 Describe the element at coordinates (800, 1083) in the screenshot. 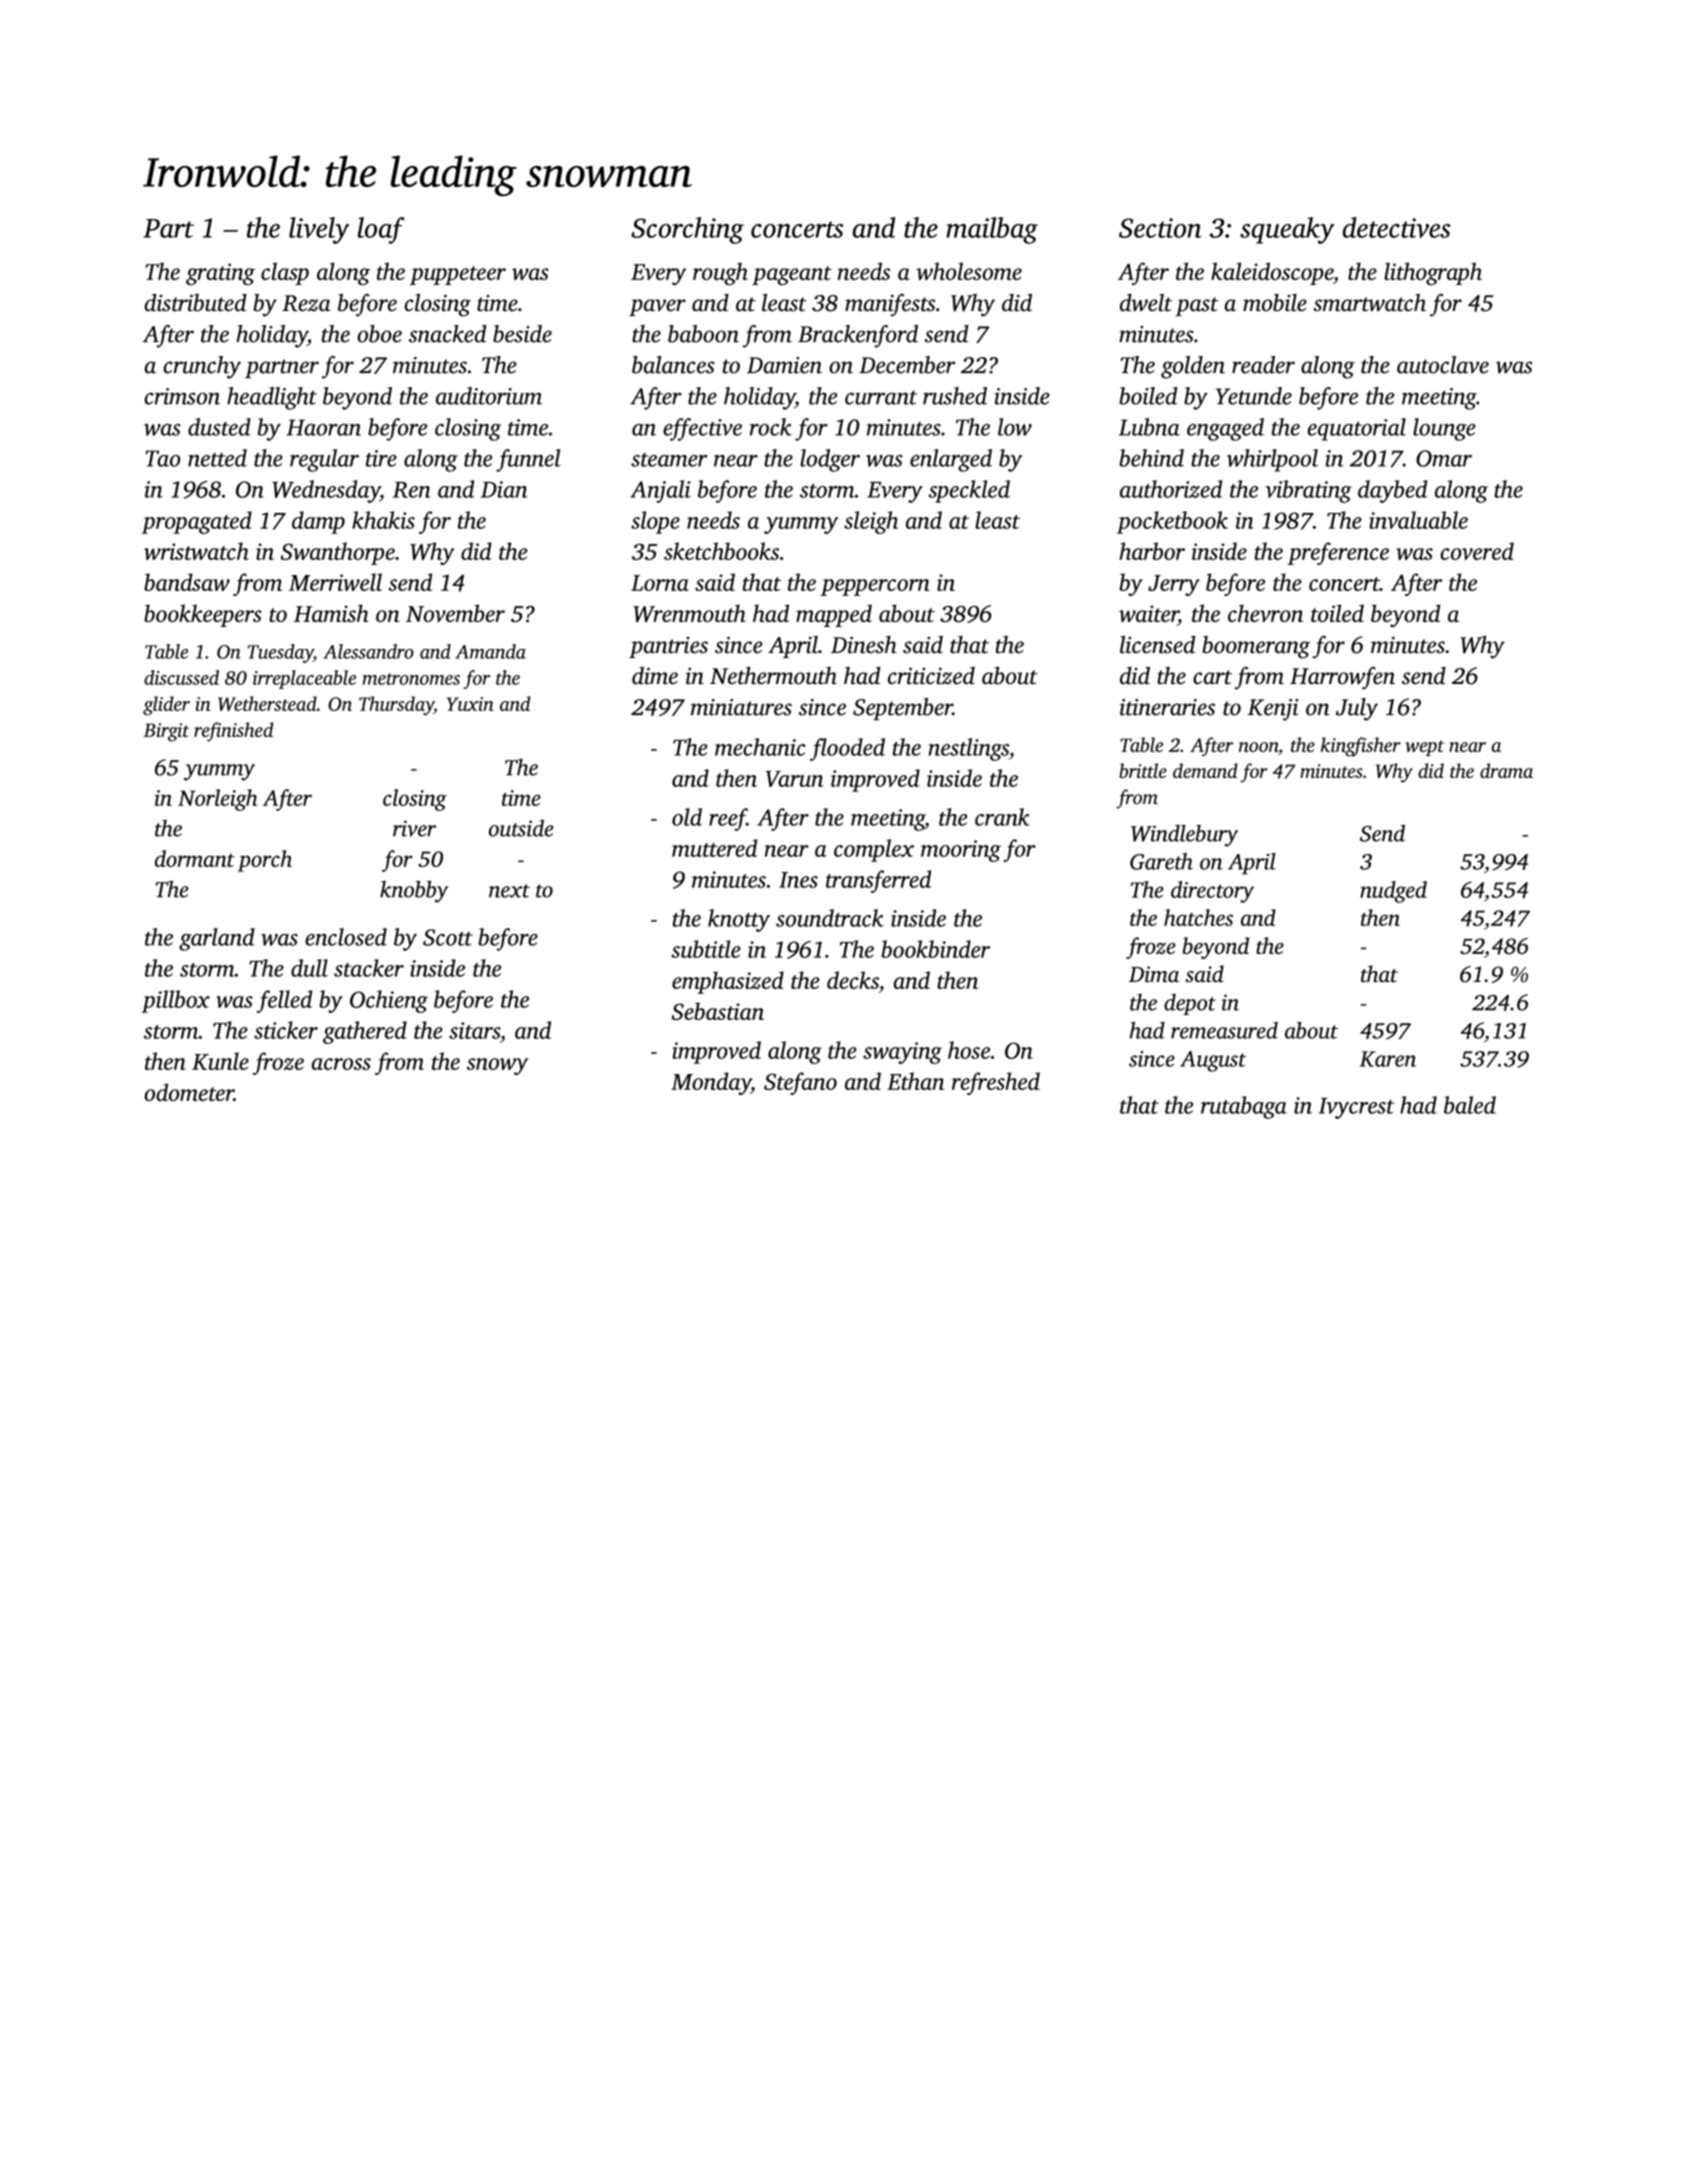

I see `Stefano` at that location.
